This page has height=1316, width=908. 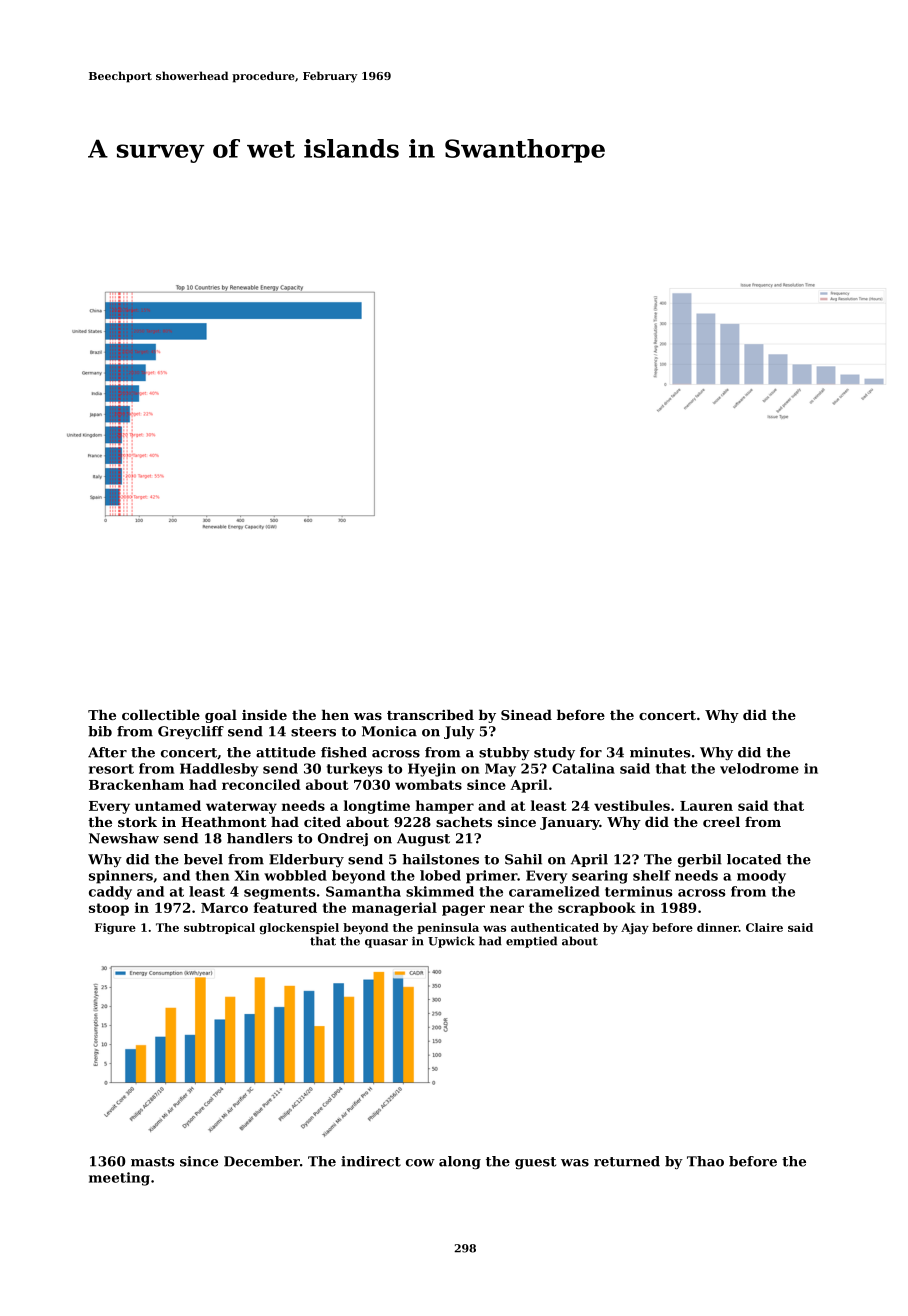 I want to click on glockenspiel, so click(x=299, y=929).
